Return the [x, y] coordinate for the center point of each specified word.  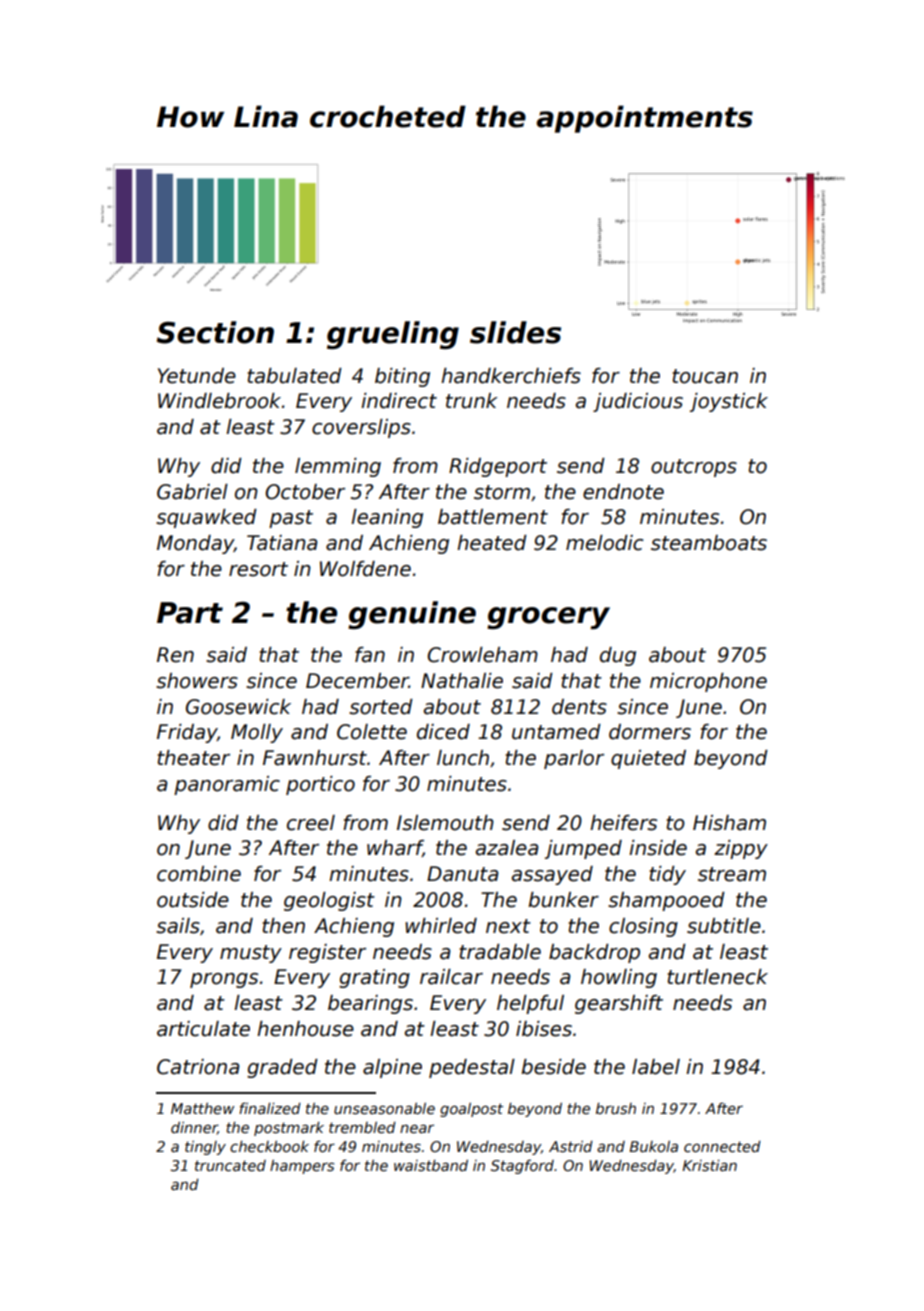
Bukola [653, 1146]
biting [402, 377]
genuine [412, 615]
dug [618, 656]
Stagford [522, 1167]
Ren [175, 655]
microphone [708, 682]
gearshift [619, 1004]
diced [443, 732]
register [327, 953]
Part [190, 613]
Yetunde [197, 376]
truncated [230, 1165]
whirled [441, 926]
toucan [705, 376]
